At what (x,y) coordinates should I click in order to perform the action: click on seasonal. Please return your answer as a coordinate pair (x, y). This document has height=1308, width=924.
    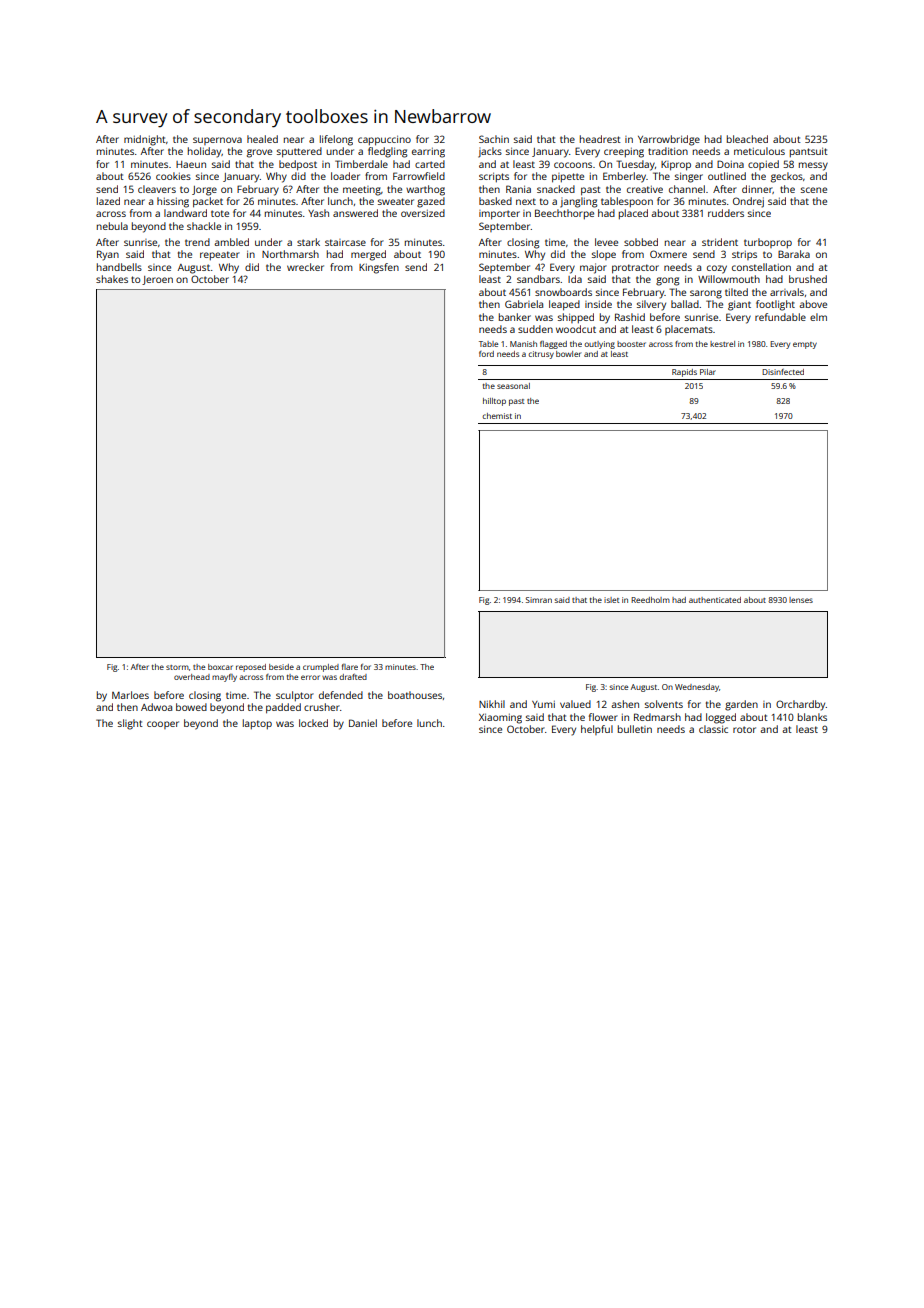
    Looking at the image, I should click on (513, 386).
